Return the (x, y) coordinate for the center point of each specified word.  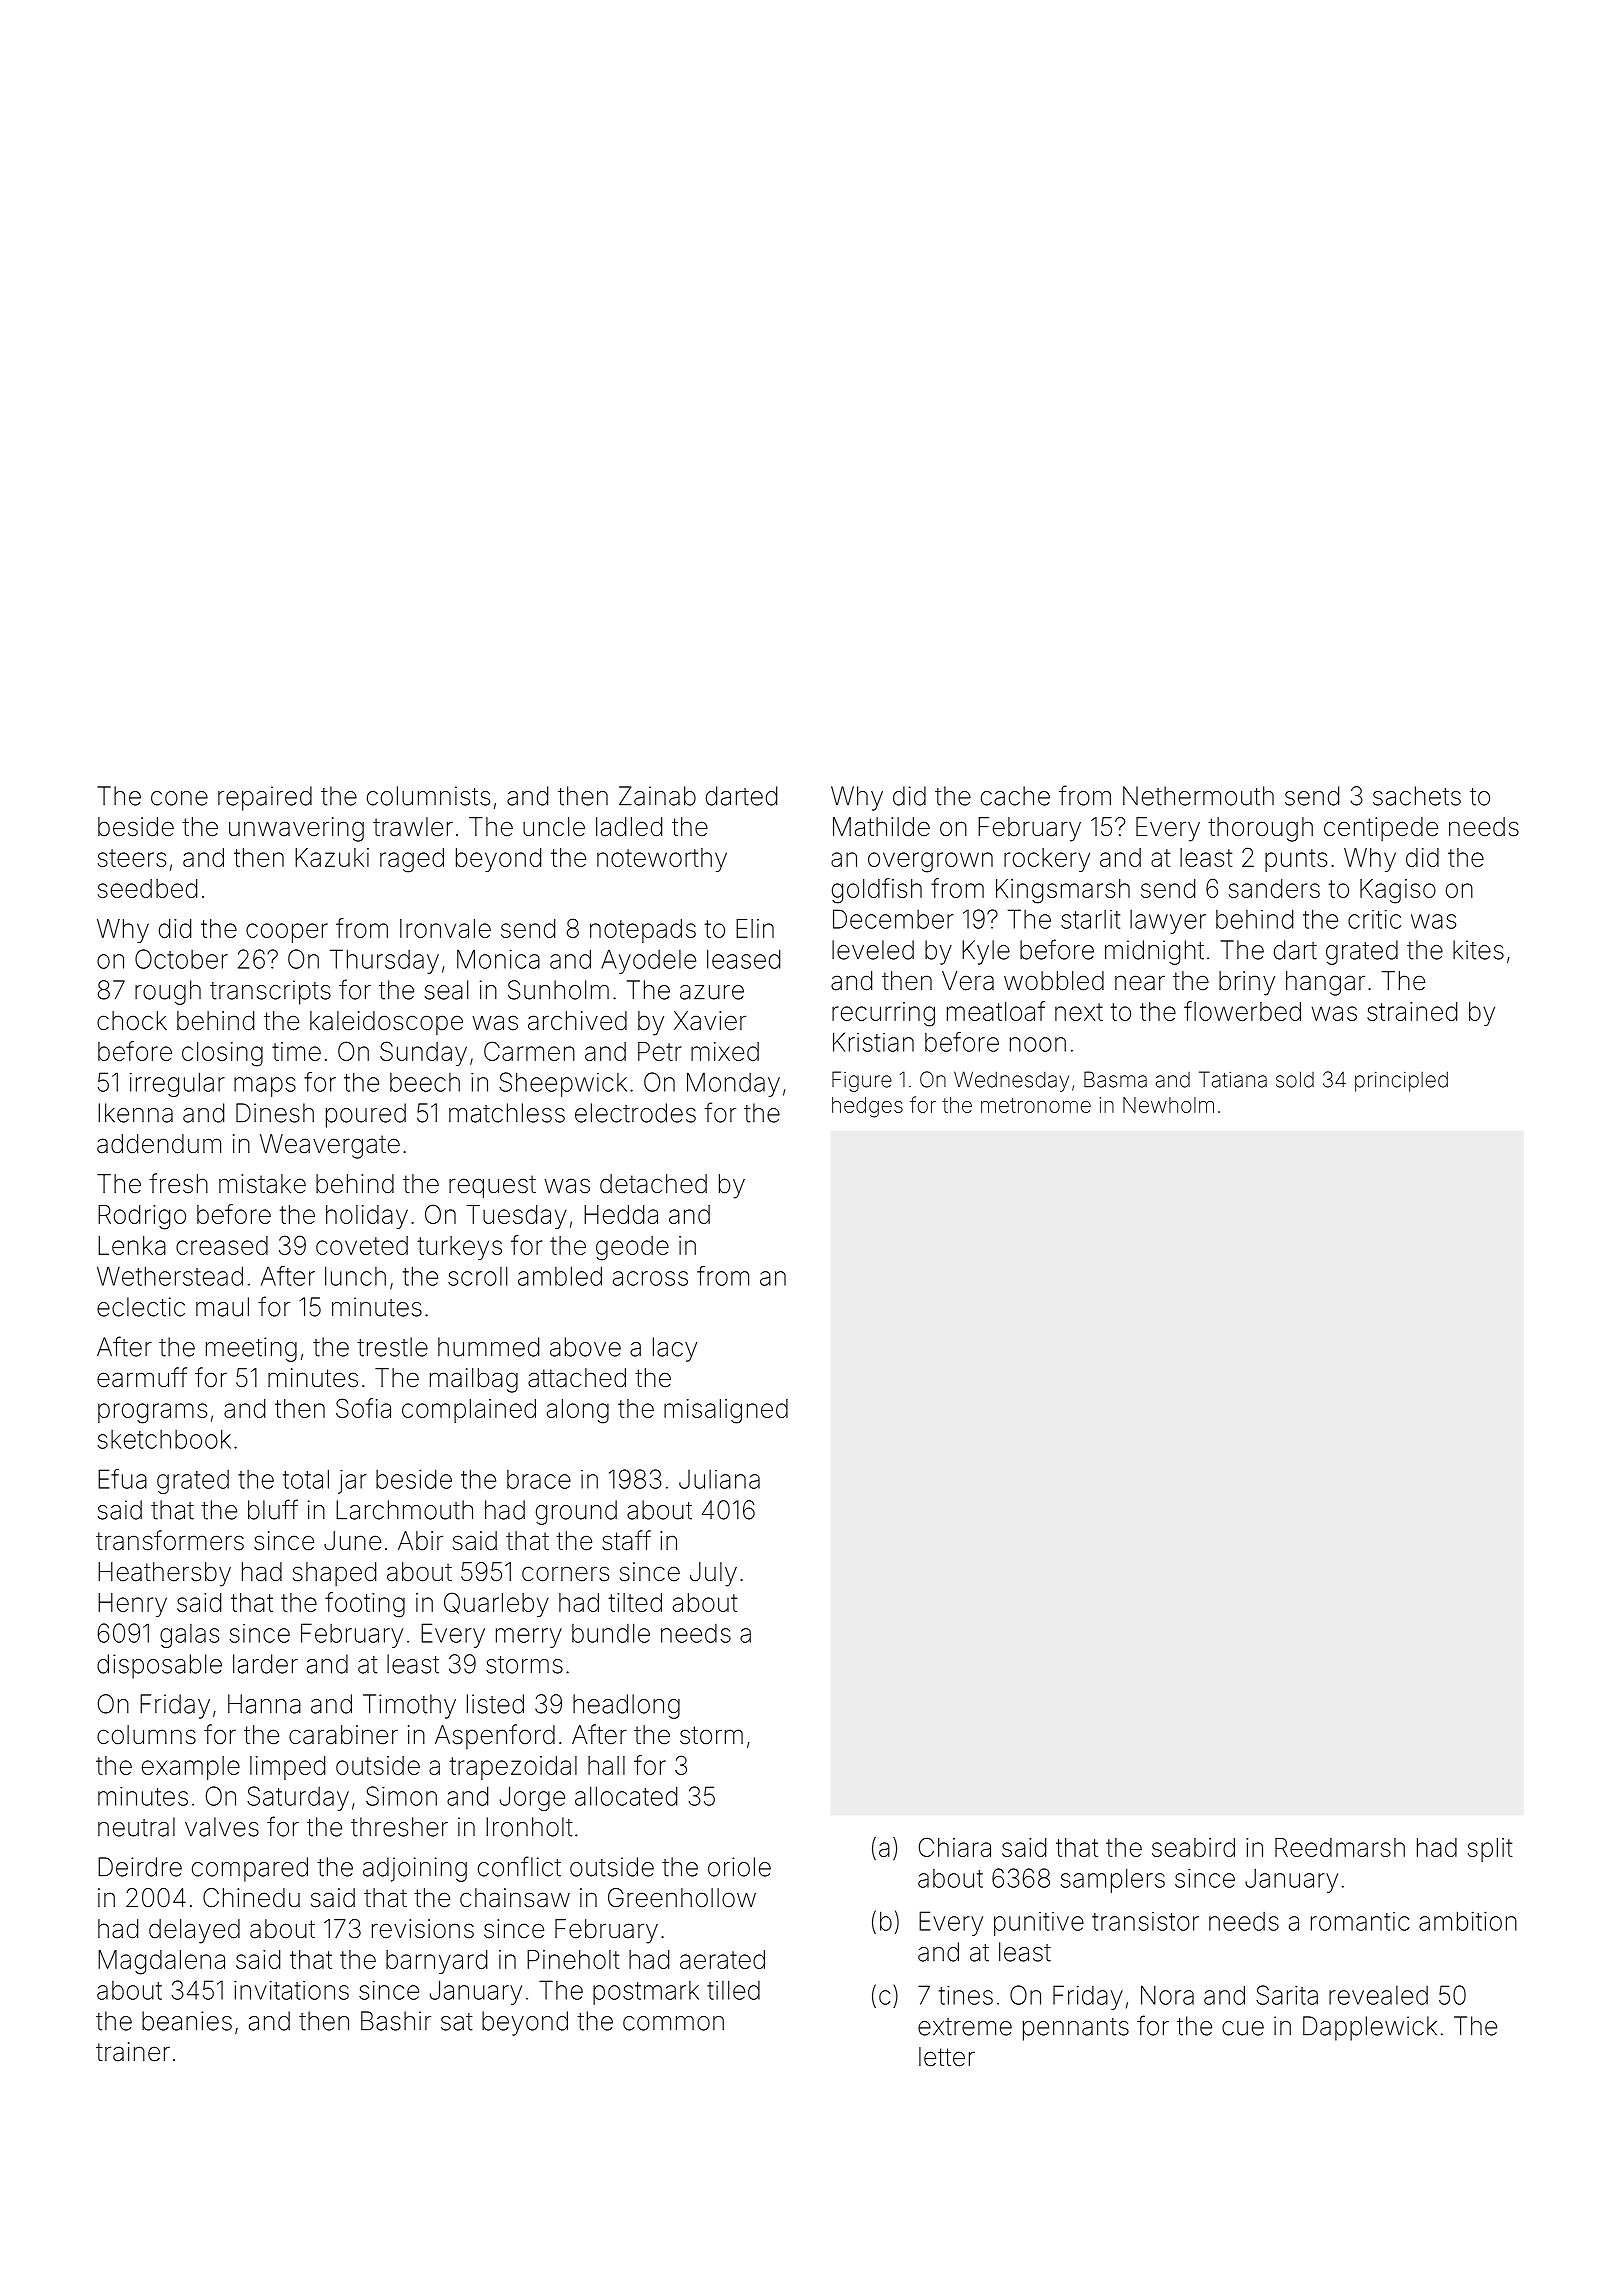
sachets (1417, 796)
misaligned (726, 1411)
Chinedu (251, 1898)
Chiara (955, 1847)
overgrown (930, 862)
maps (265, 1087)
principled (1401, 1081)
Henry (132, 1605)
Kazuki (332, 857)
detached (653, 1184)
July (713, 1574)
